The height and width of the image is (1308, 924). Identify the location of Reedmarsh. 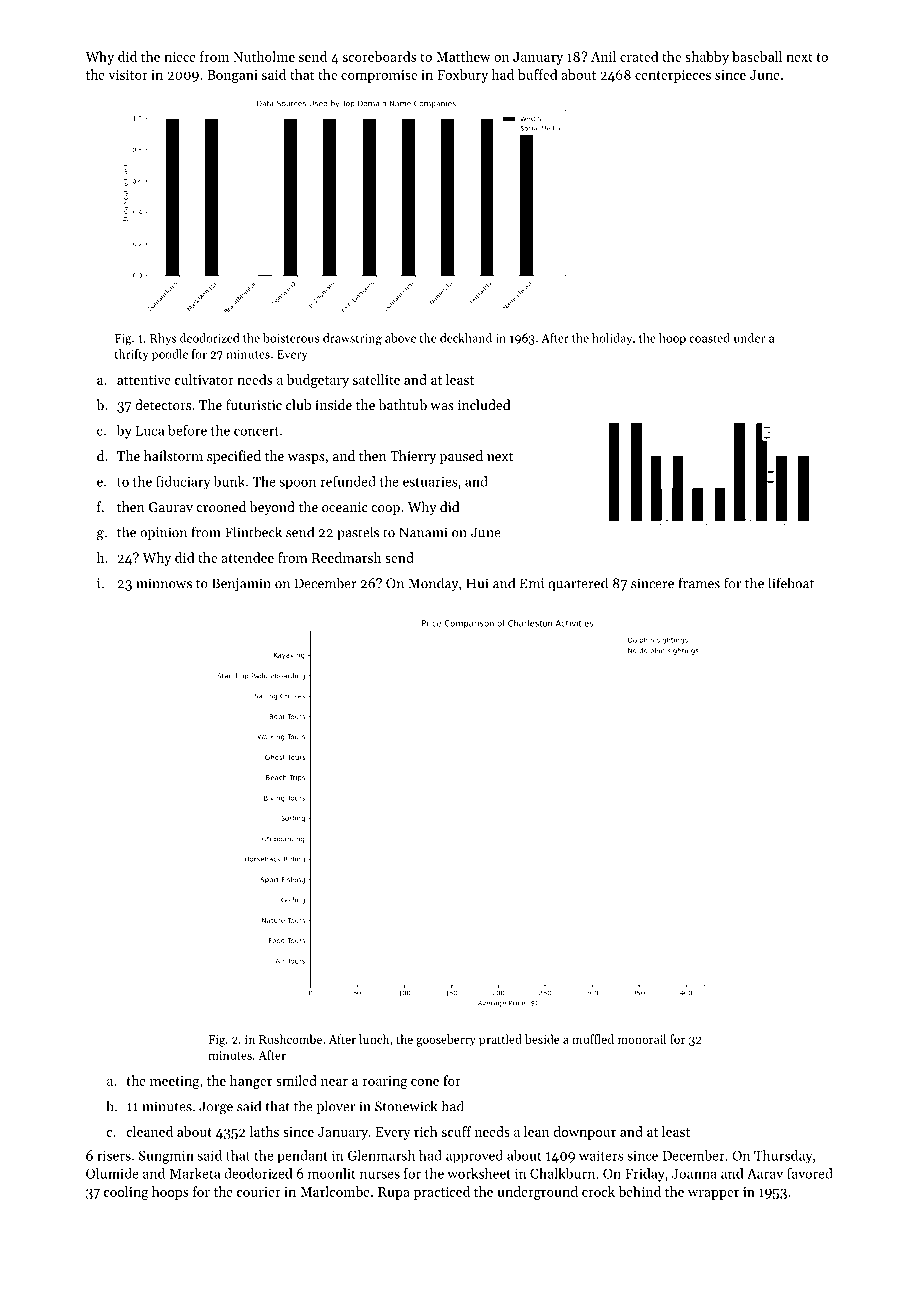
(346, 557).
